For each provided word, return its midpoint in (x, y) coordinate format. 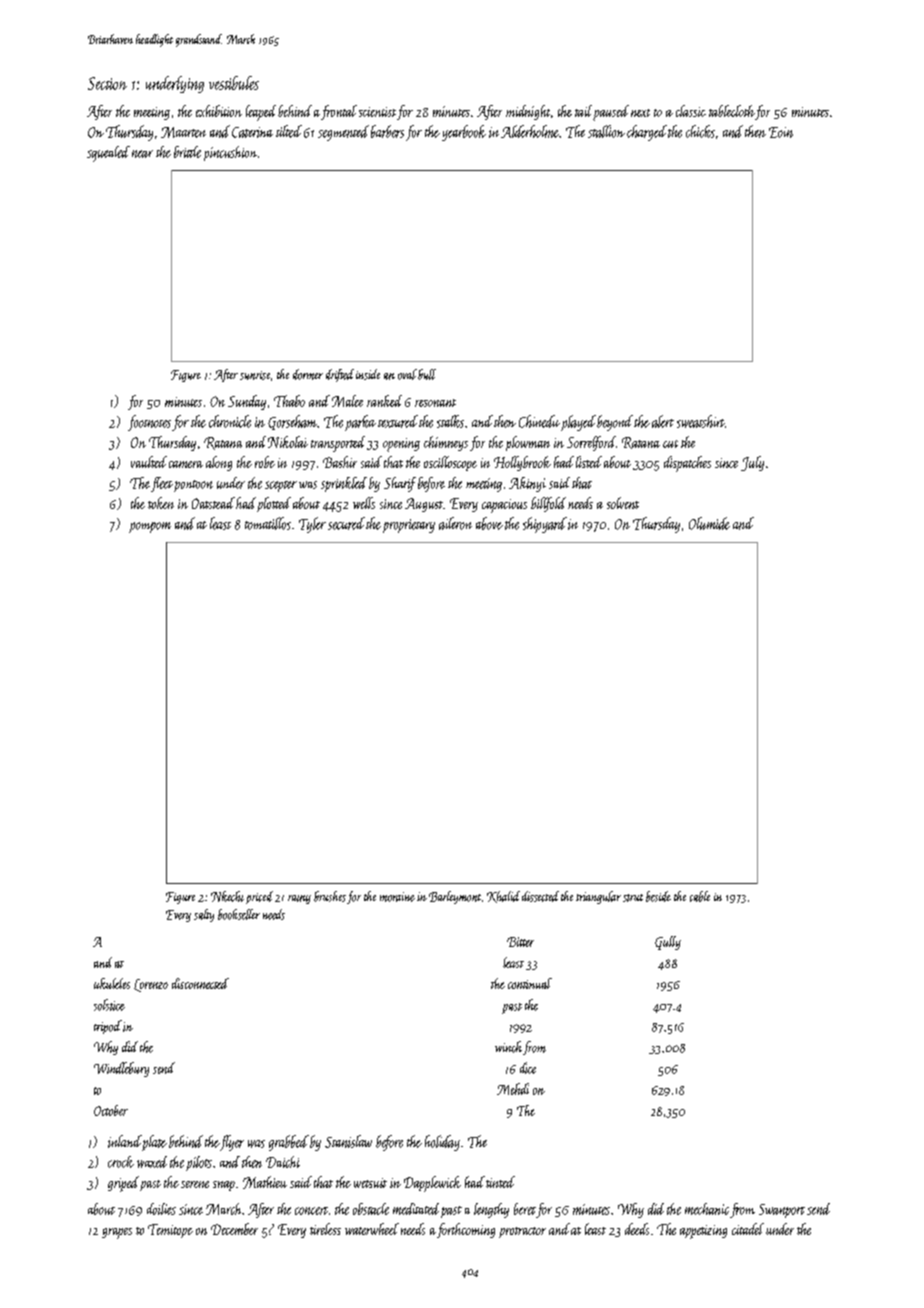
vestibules (234, 83)
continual (530, 983)
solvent (623, 503)
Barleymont (455, 897)
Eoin (781, 132)
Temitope (170, 1231)
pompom (150, 527)
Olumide (709, 523)
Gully (668, 943)
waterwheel (372, 1229)
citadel (748, 1229)
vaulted (149, 462)
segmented (343, 133)
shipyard (545, 525)
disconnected (200, 983)
